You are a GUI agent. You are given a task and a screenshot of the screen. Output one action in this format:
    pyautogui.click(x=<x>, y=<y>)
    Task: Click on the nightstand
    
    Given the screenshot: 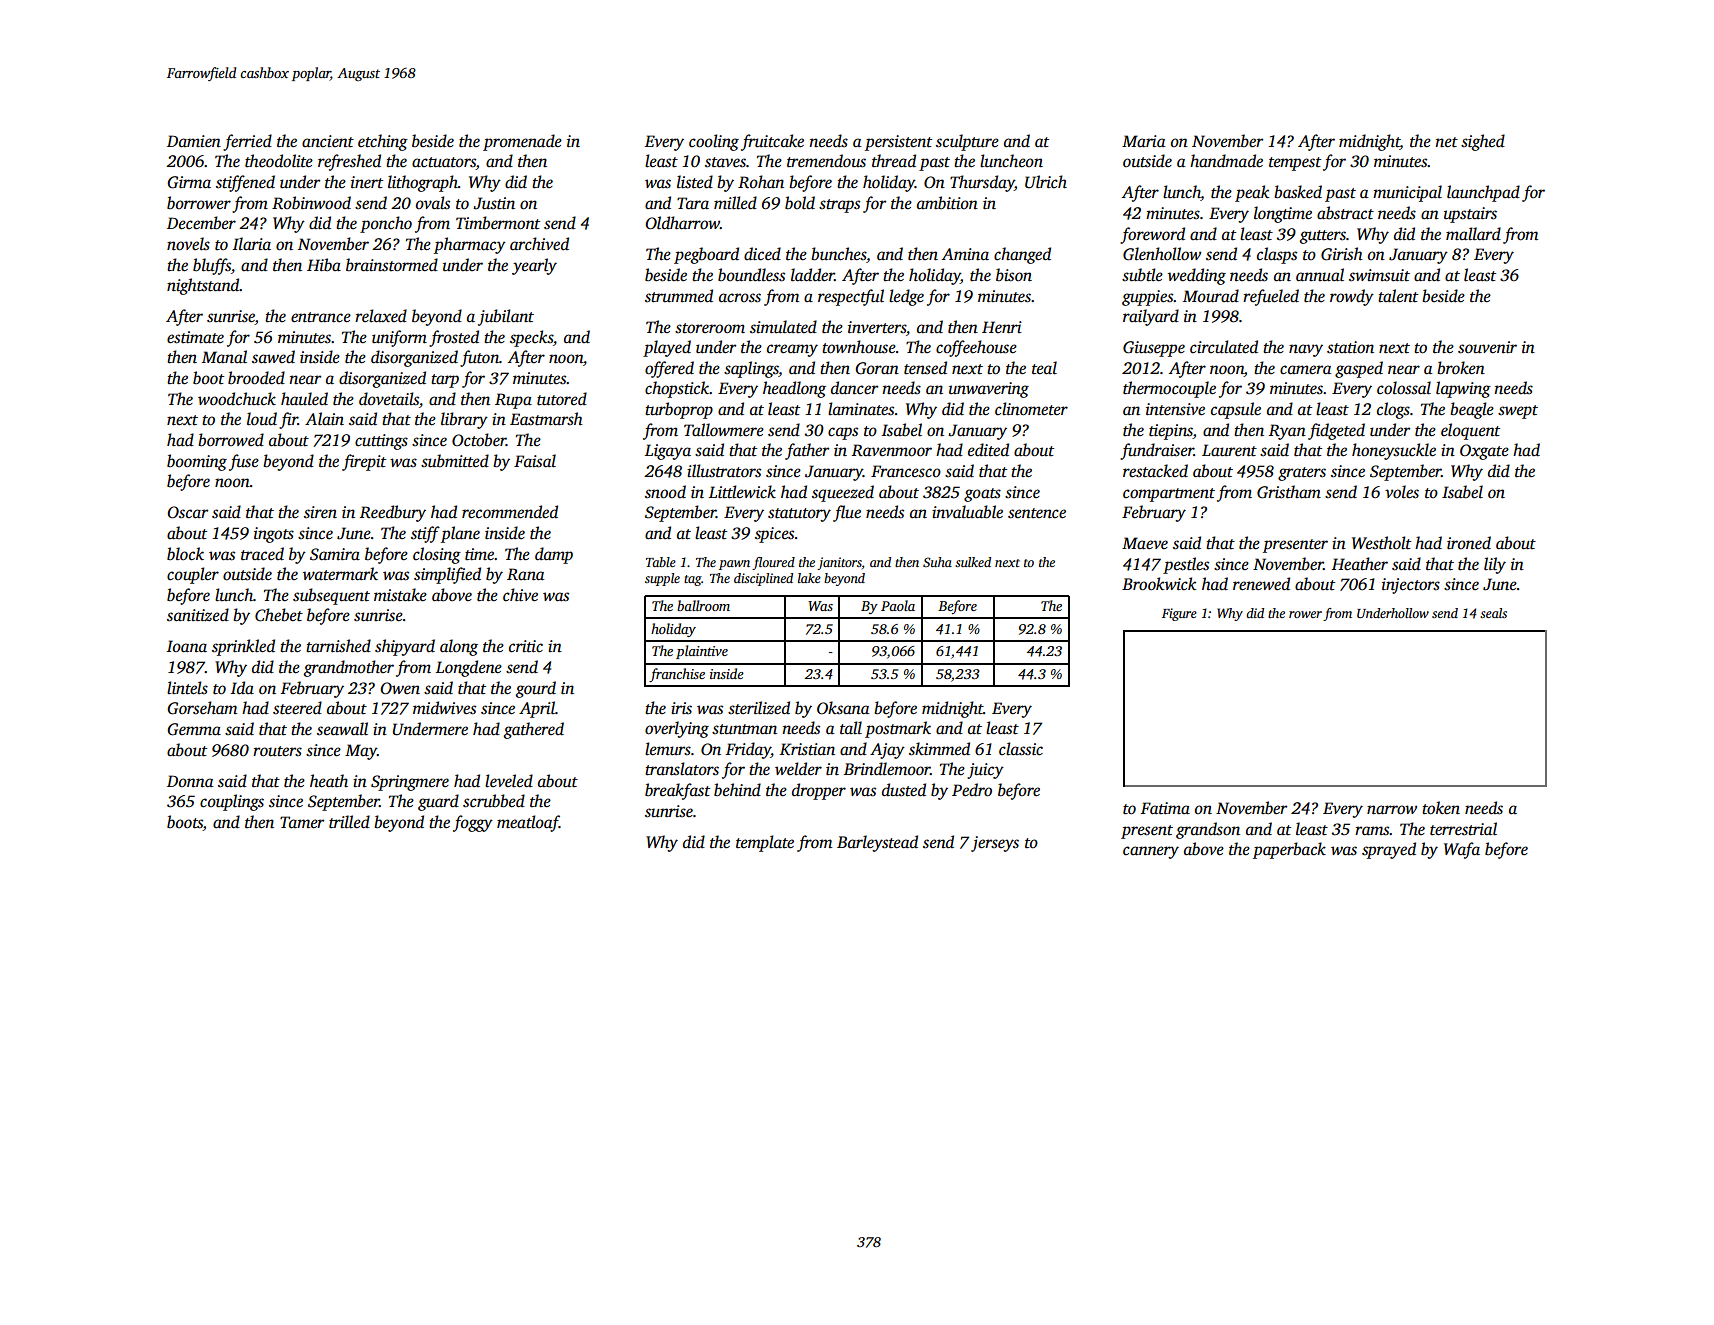 What is the action you would take?
    pyautogui.click(x=203, y=286)
